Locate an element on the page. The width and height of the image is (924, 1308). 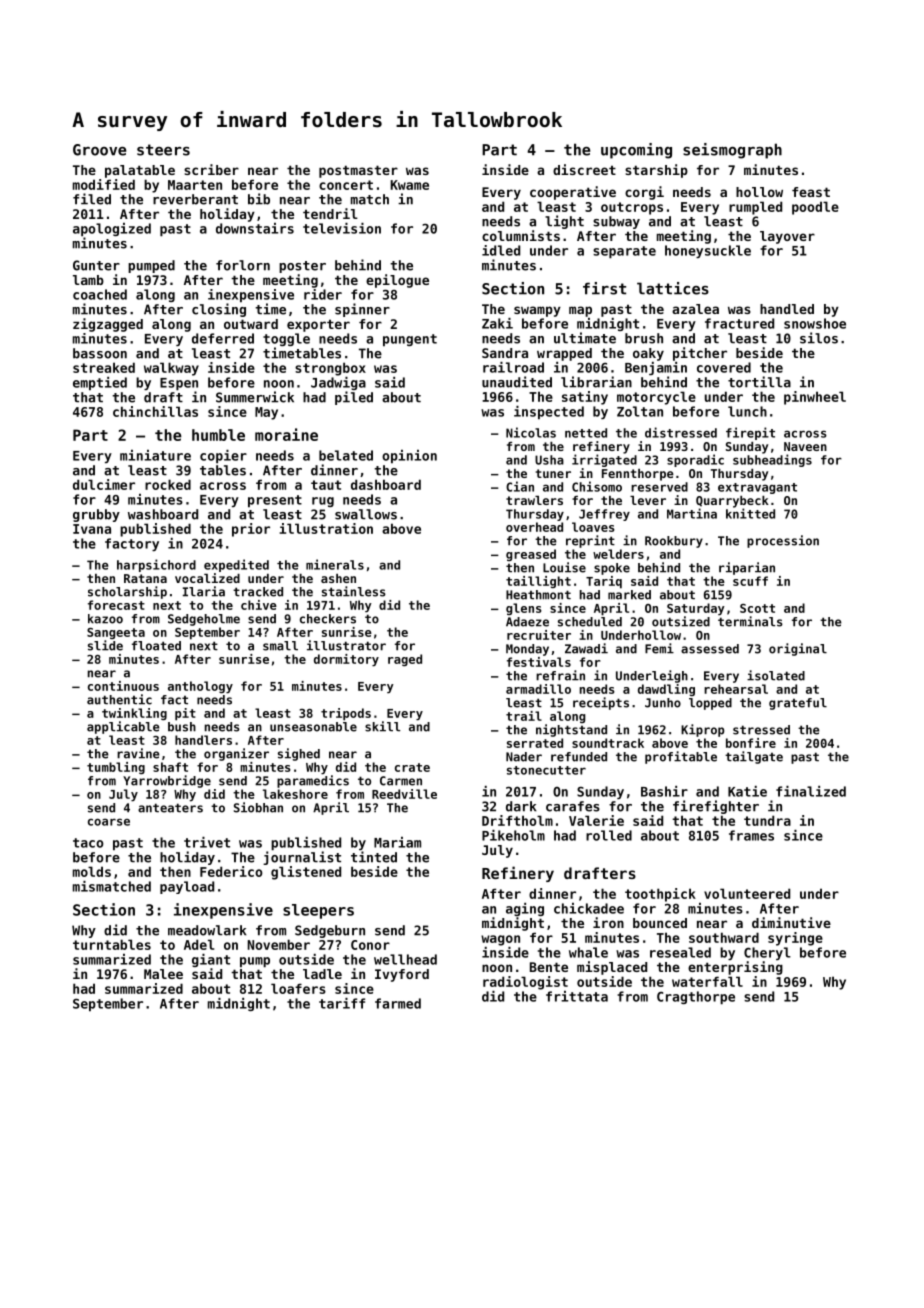
Conor is located at coordinates (370, 945).
